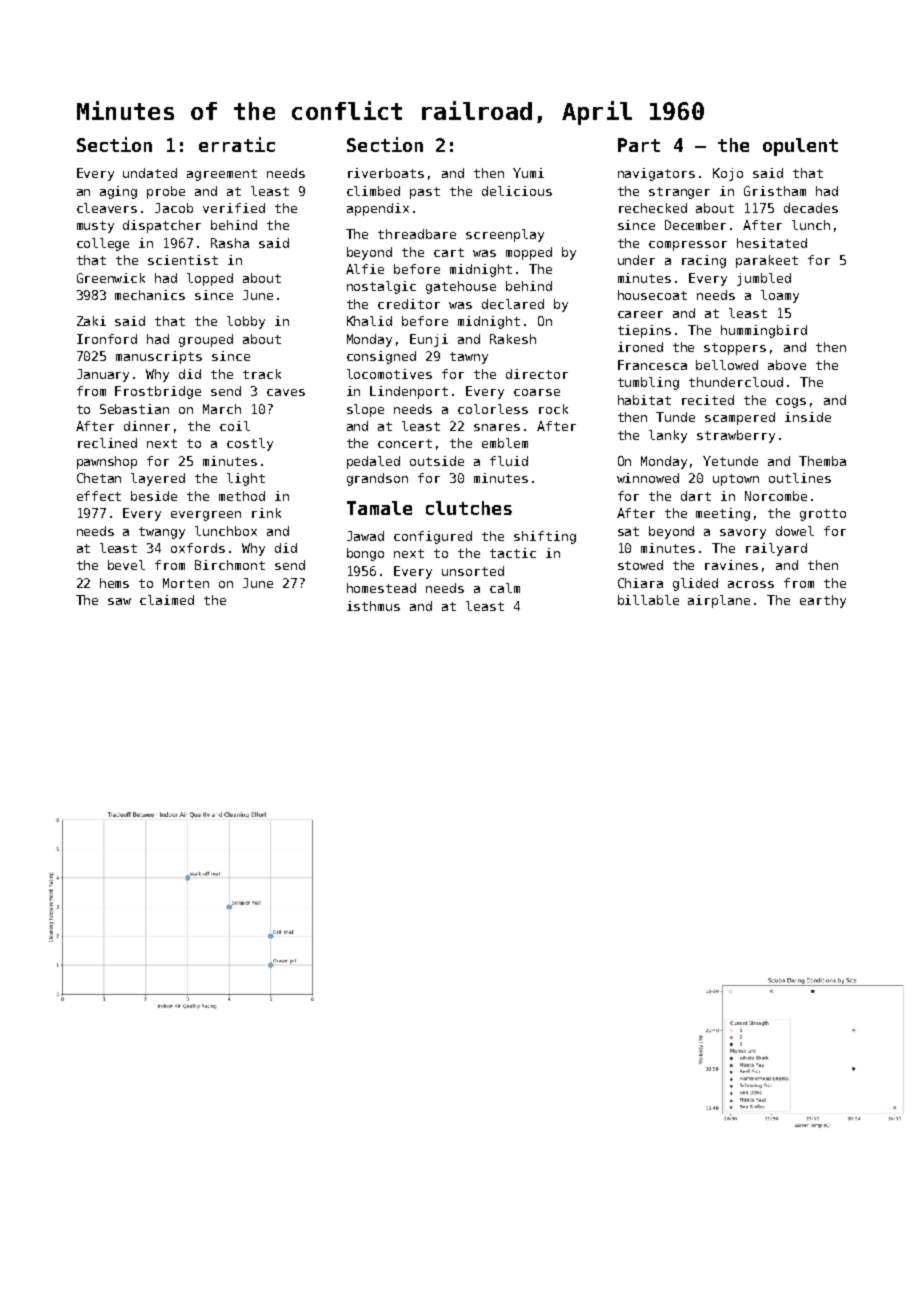 This screenshot has height=1308, width=924. What do you see at coordinates (800, 147) in the screenshot?
I see `opulent` at bounding box center [800, 147].
